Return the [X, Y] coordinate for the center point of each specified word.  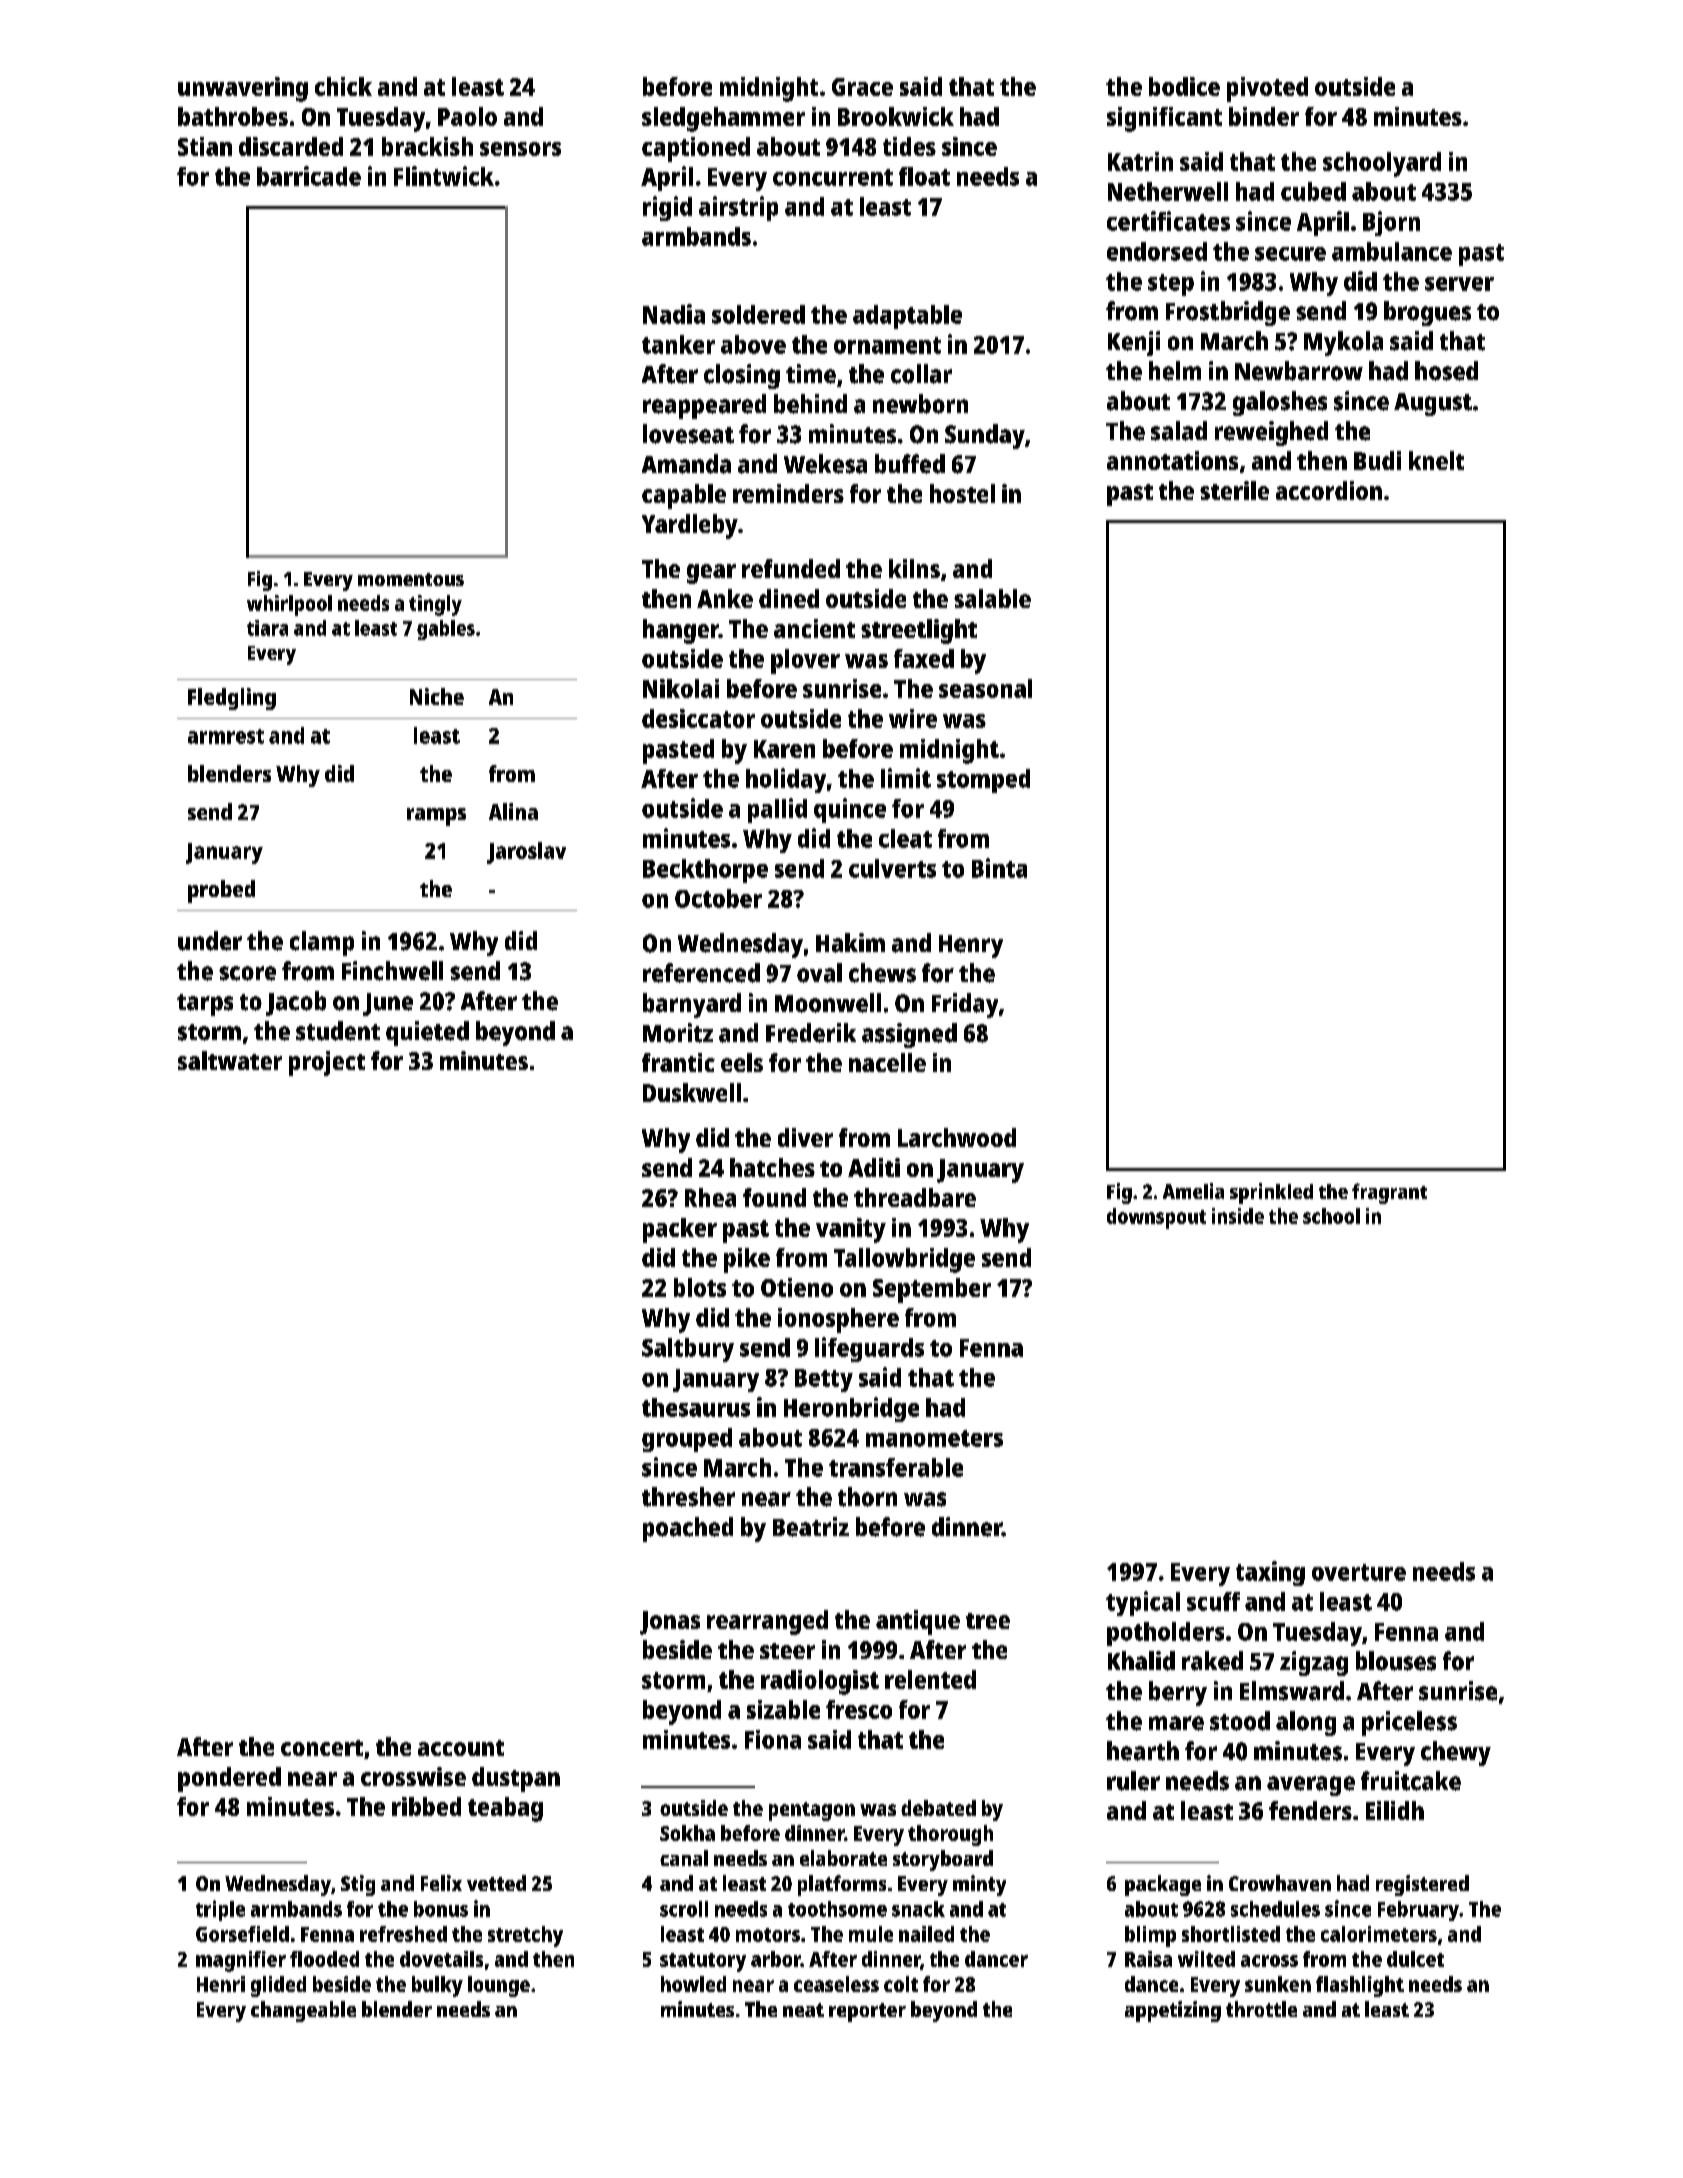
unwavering [243, 89]
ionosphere [838, 1320]
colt [901, 1984]
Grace [862, 87]
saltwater [230, 1060]
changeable [303, 2011]
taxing [1270, 1573]
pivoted [1267, 89]
